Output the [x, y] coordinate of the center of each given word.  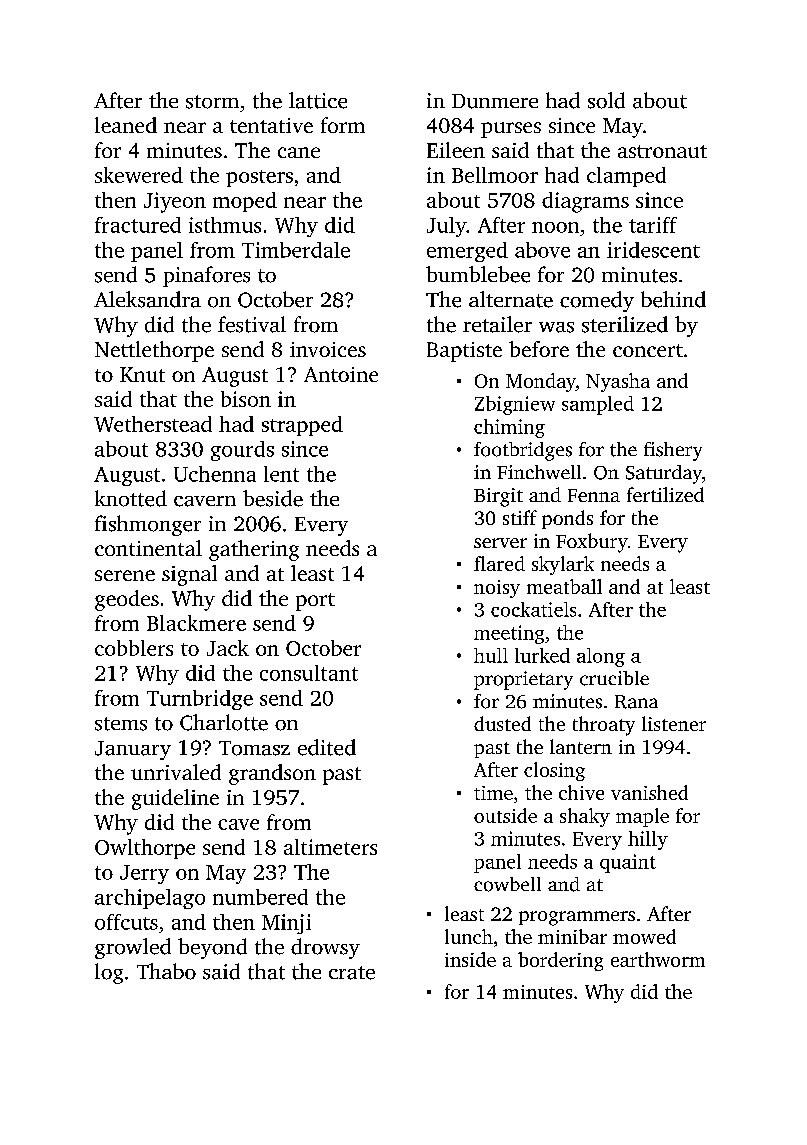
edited [327, 747]
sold [606, 100]
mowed [644, 936]
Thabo [166, 971]
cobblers [134, 648]
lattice [318, 100]
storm [212, 102]
